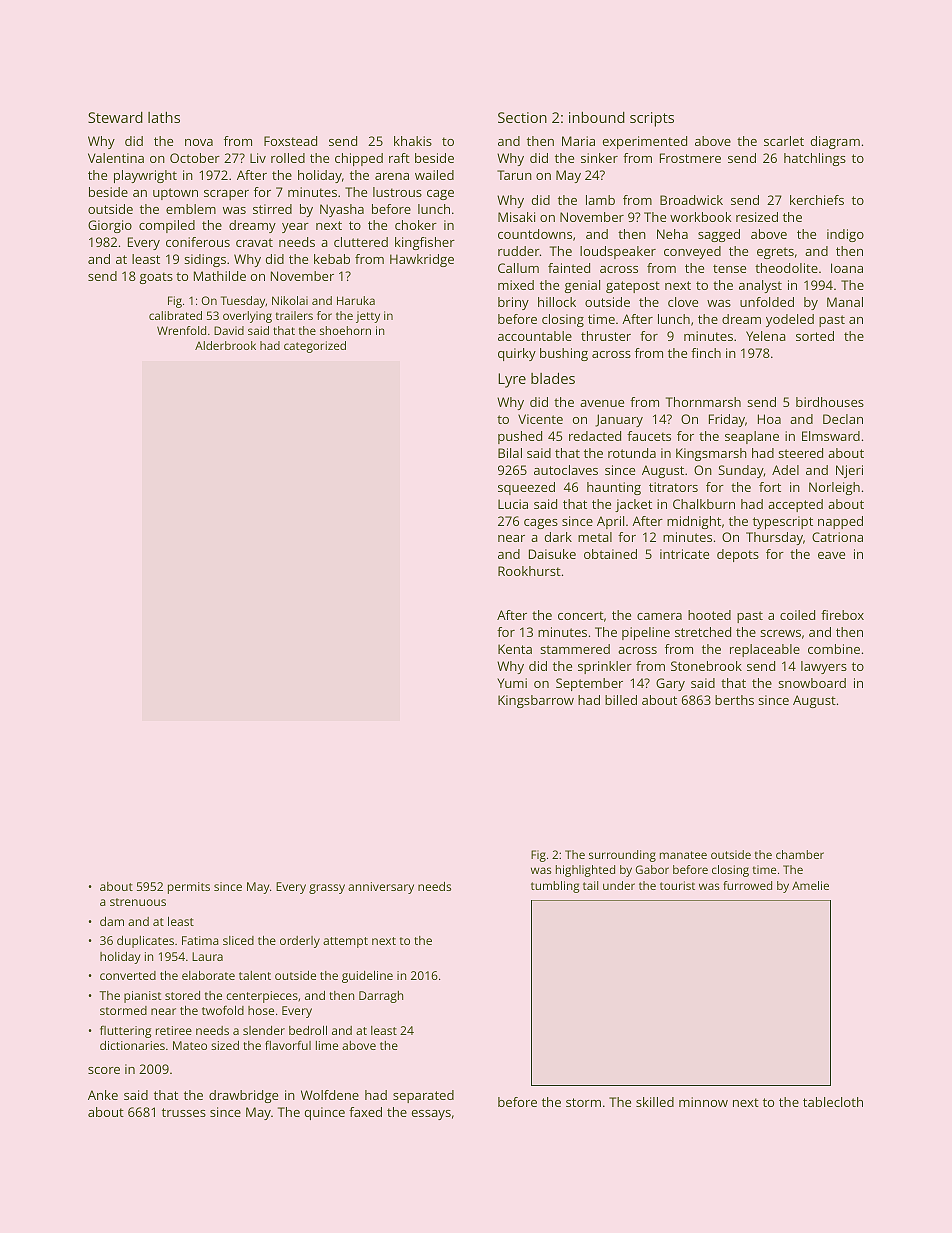 The width and height of the screenshot is (952, 1233). I want to click on diagram, so click(835, 142).
